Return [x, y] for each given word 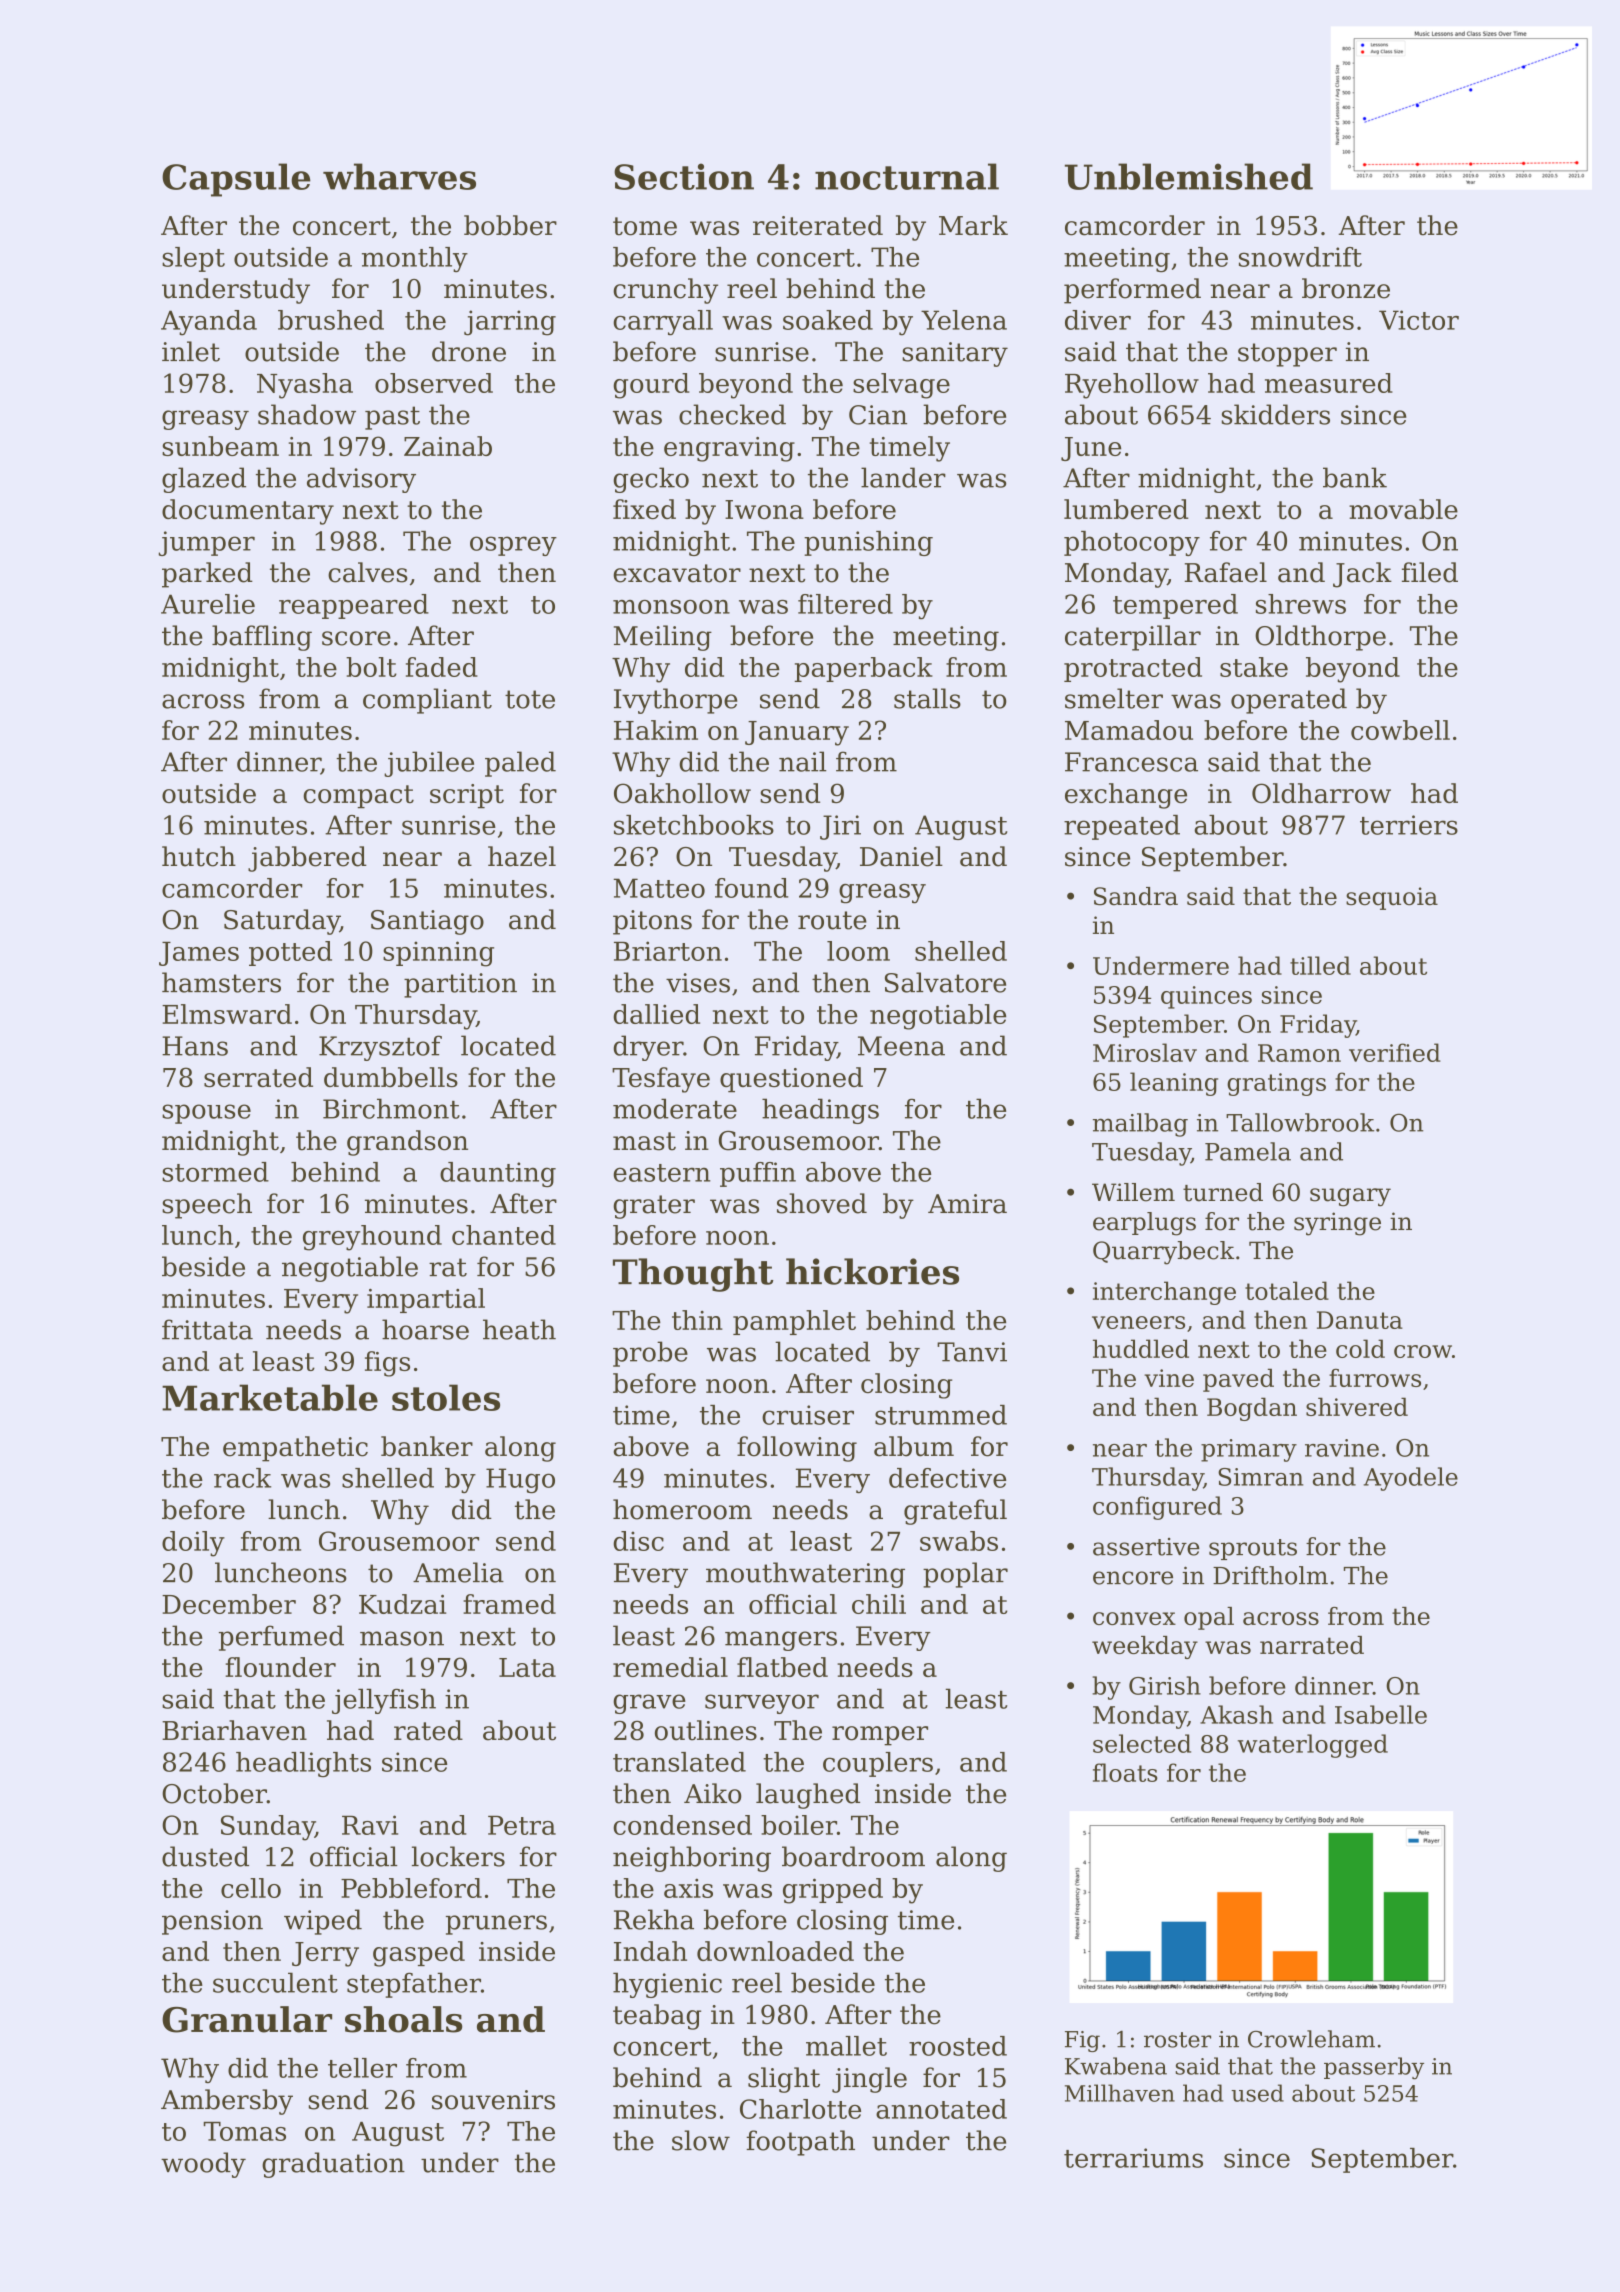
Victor [1419, 320]
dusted [205, 1856]
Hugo [520, 1480]
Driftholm [1270, 1575]
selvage [901, 386]
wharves [399, 176]
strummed [941, 1415]
